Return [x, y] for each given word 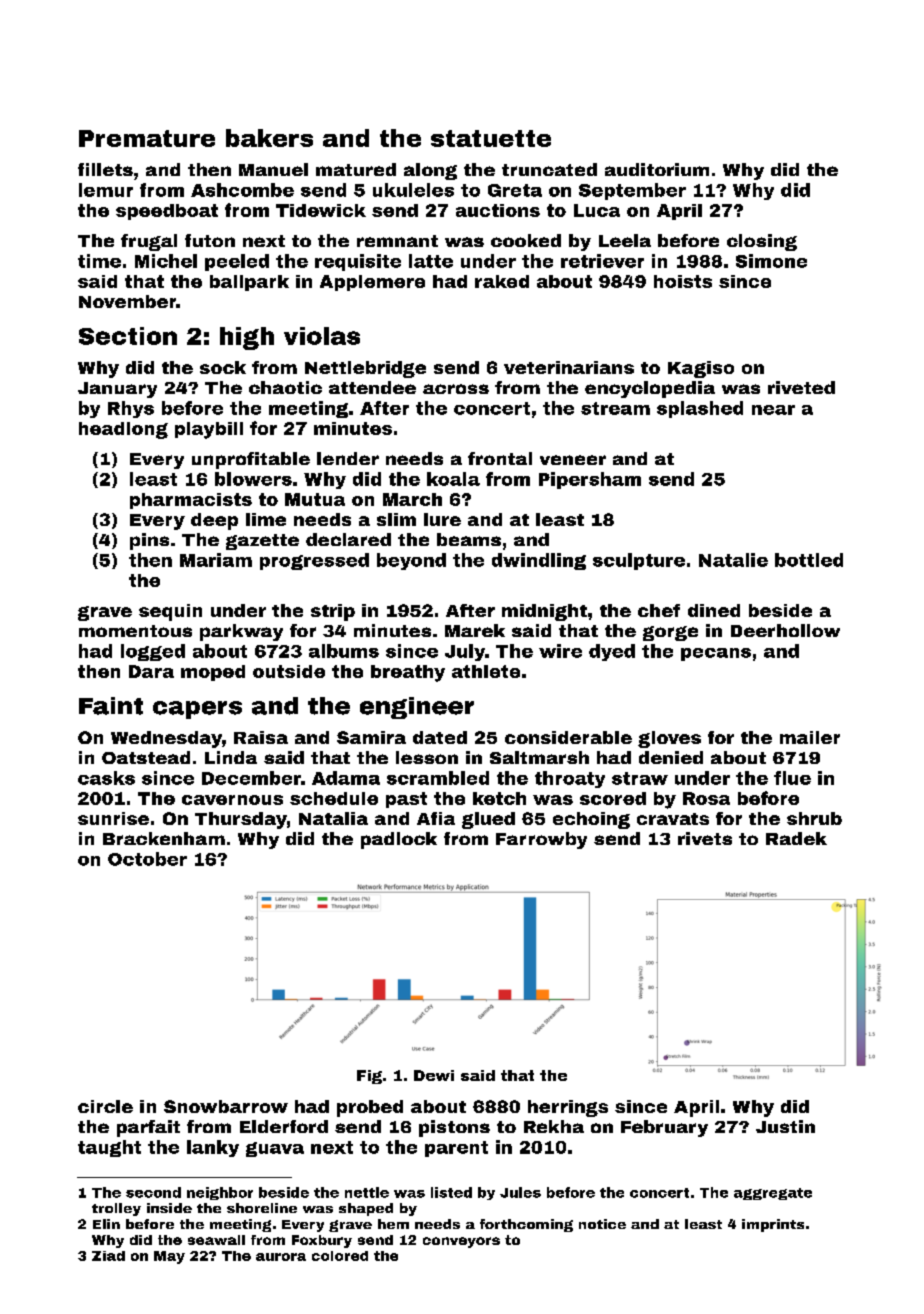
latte [431, 261]
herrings [568, 1108]
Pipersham [590, 480]
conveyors [461, 1242]
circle [105, 1106]
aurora [281, 1257]
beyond [411, 561]
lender [348, 458]
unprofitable [251, 460]
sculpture [639, 561]
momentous [135, 631]
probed [370, 1108]
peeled [237, 262]
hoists [683, 281]
